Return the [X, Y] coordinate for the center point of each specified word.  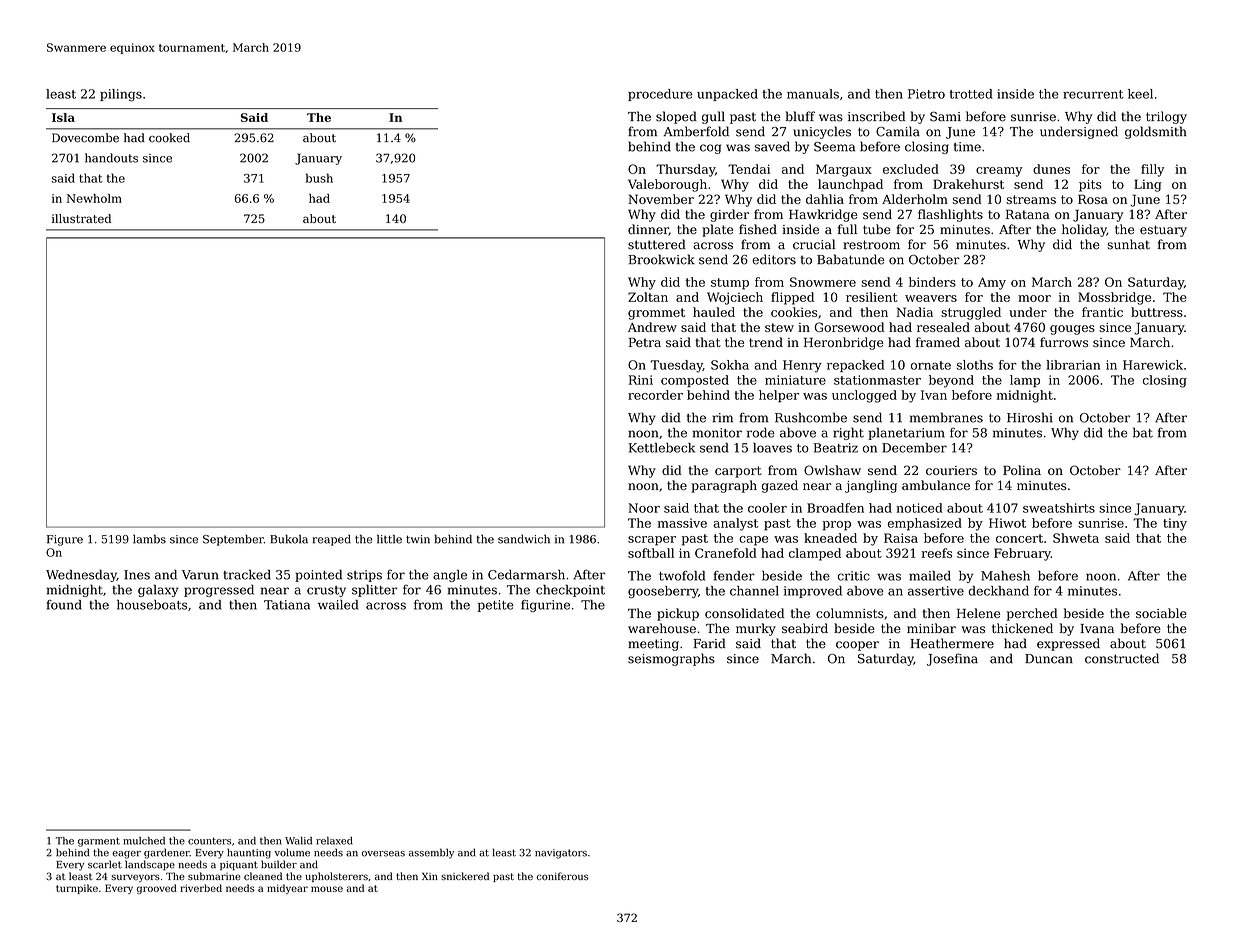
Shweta [1076, 538]
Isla [63, 117]
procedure [660, 95]
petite [496, 606]
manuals [813, 94]
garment [99, 842]
